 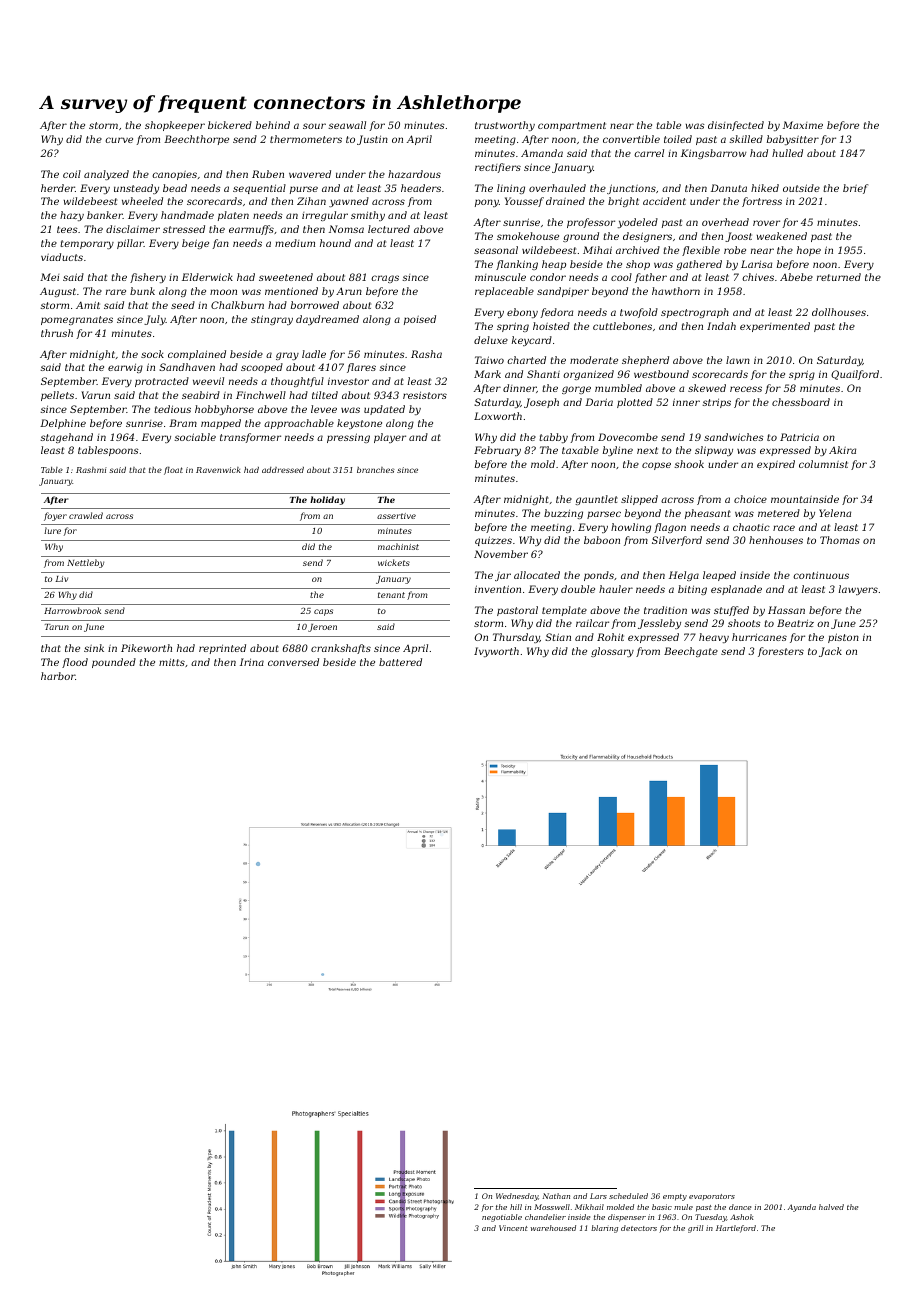 I want to click on halved, so click(x=831, y=1207).
